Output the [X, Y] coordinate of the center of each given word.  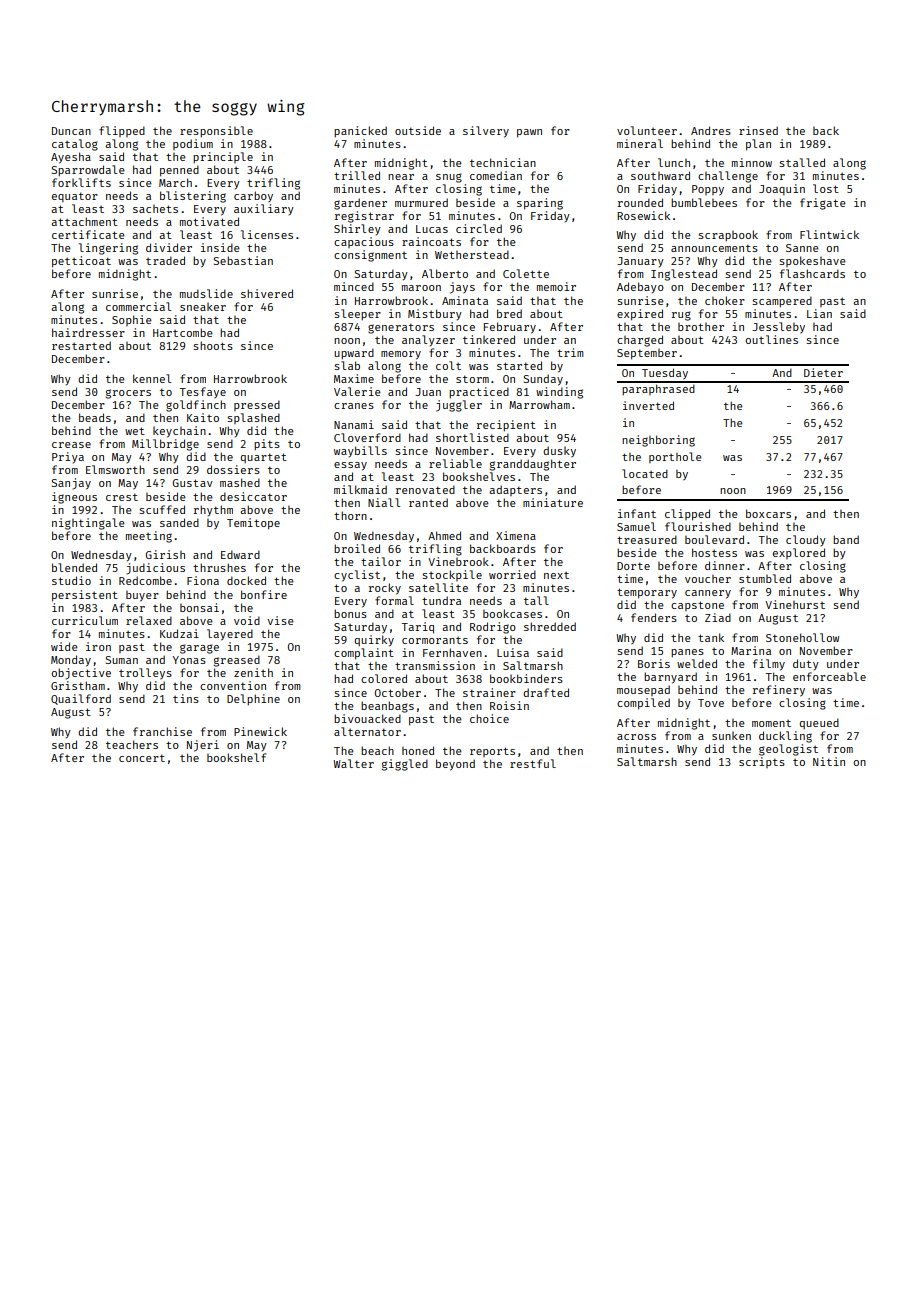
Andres [711, 130]
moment [771, 723]
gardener [360, 204]
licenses [267, 234]
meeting [149, 537]
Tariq [418, 628]
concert [142, 758]
